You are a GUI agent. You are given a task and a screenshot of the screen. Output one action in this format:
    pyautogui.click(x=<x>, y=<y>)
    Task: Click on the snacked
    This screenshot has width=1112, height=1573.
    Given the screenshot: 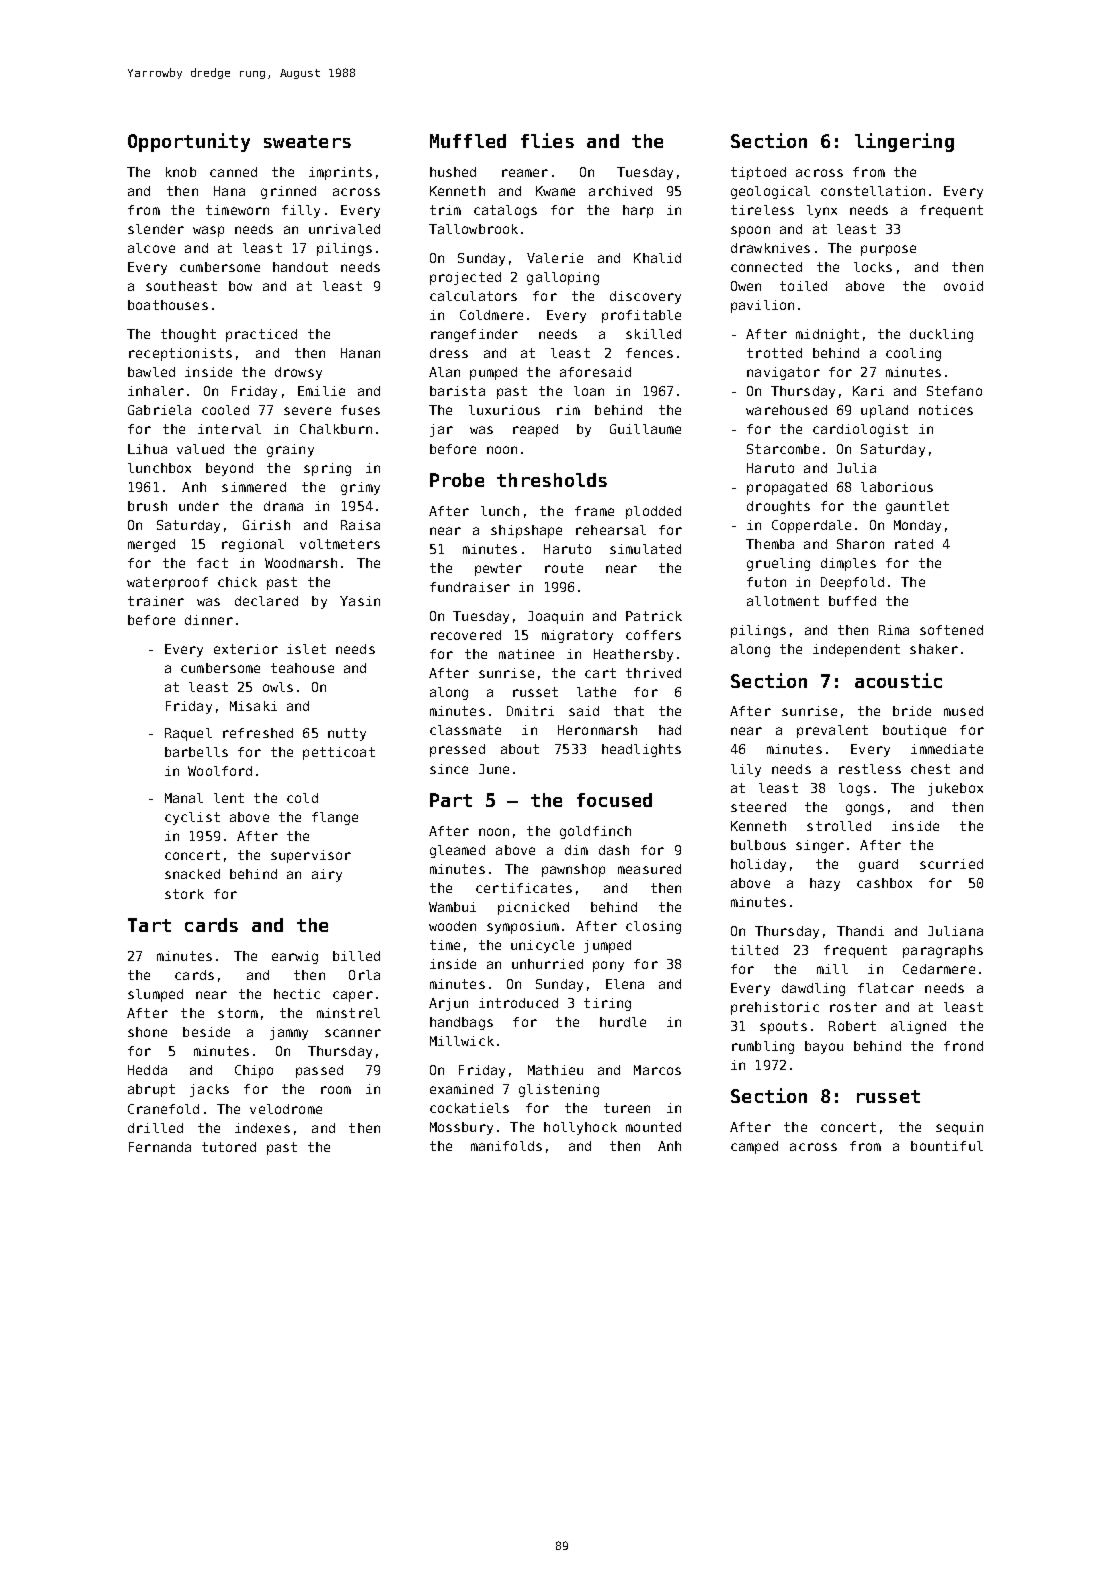 What is the action you would take?
    pyautogui.click(x=192, y=874)
